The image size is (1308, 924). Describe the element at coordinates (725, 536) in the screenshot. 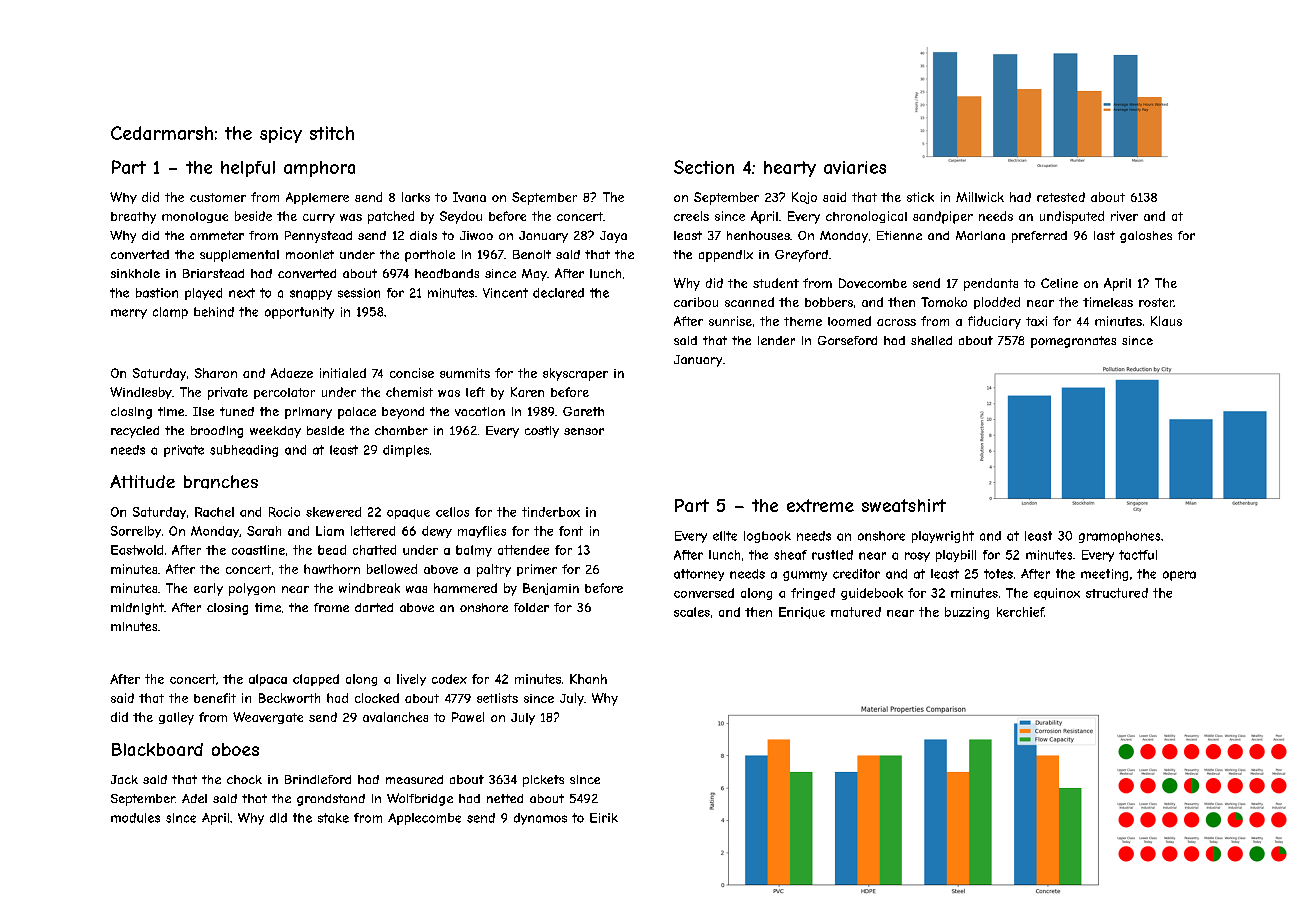

I see `elite` at that location.
